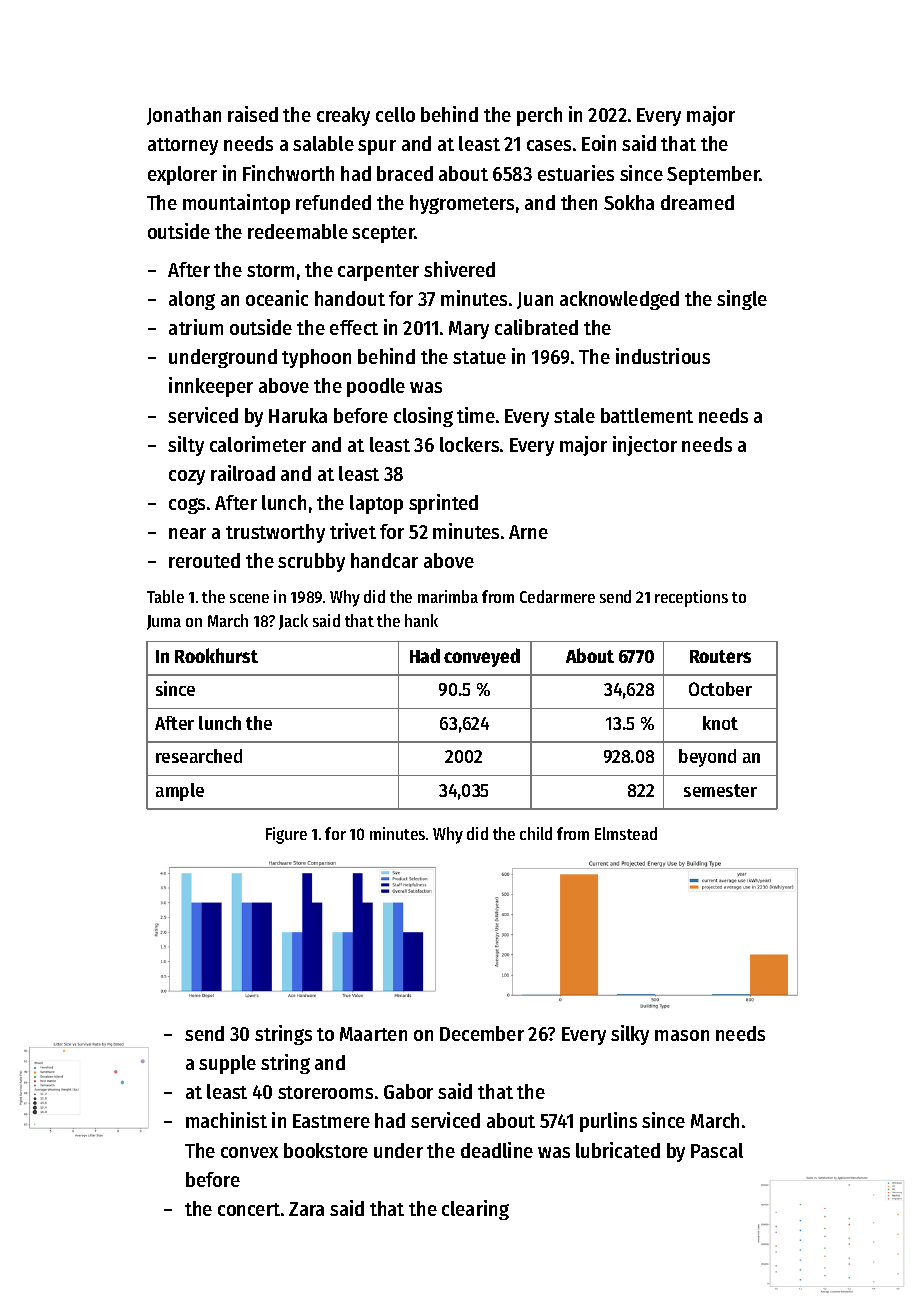 This page has width=924, height=1314. Describe the element at coordinates (216, 655) in the page. I see `Rookhurst` at that location.
